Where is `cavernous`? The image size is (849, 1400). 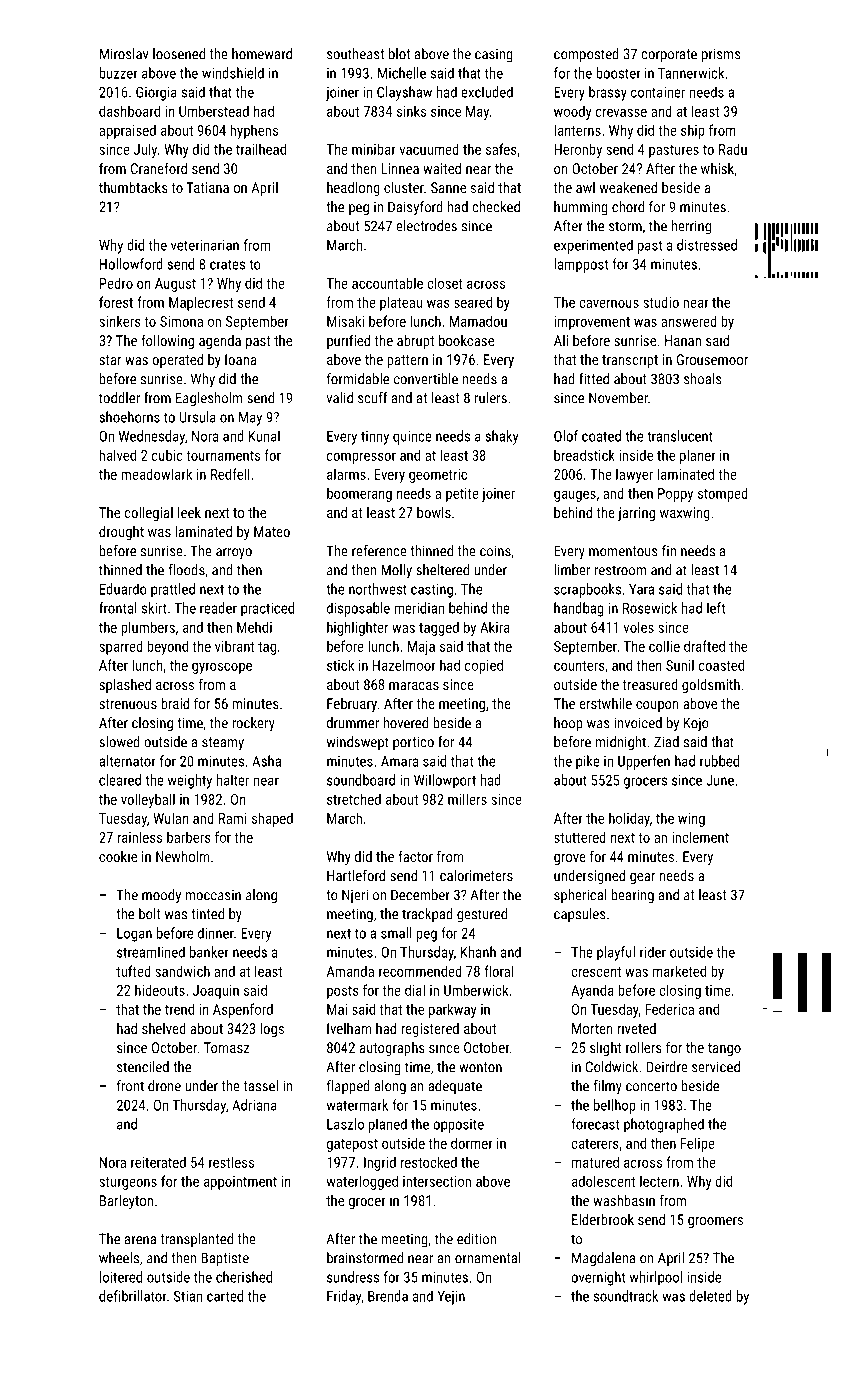
cavernous is located at coordinates (609, 303).
